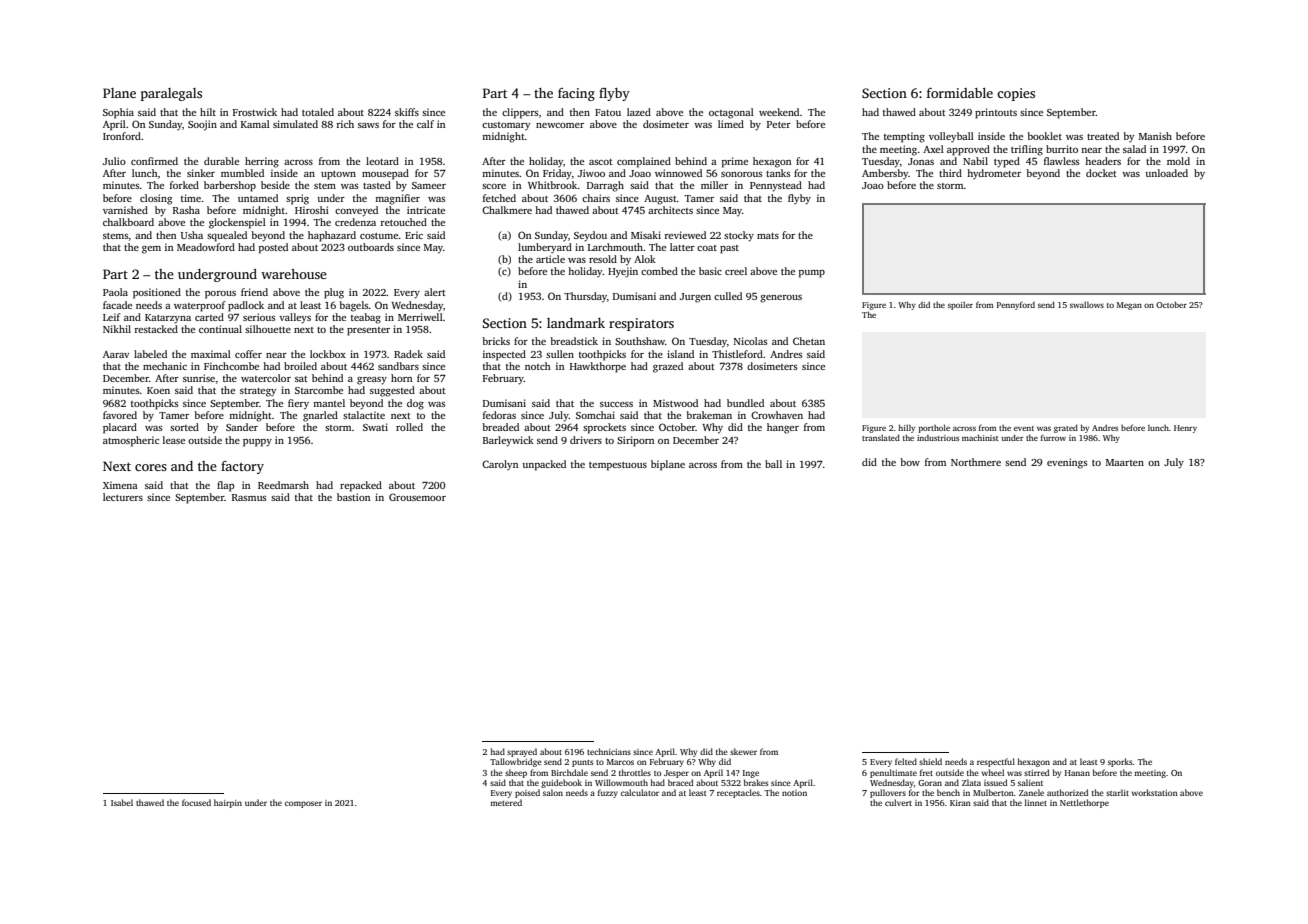  Describe the element at coordinates (910, 462) in the page. I see `bow` at that location.
